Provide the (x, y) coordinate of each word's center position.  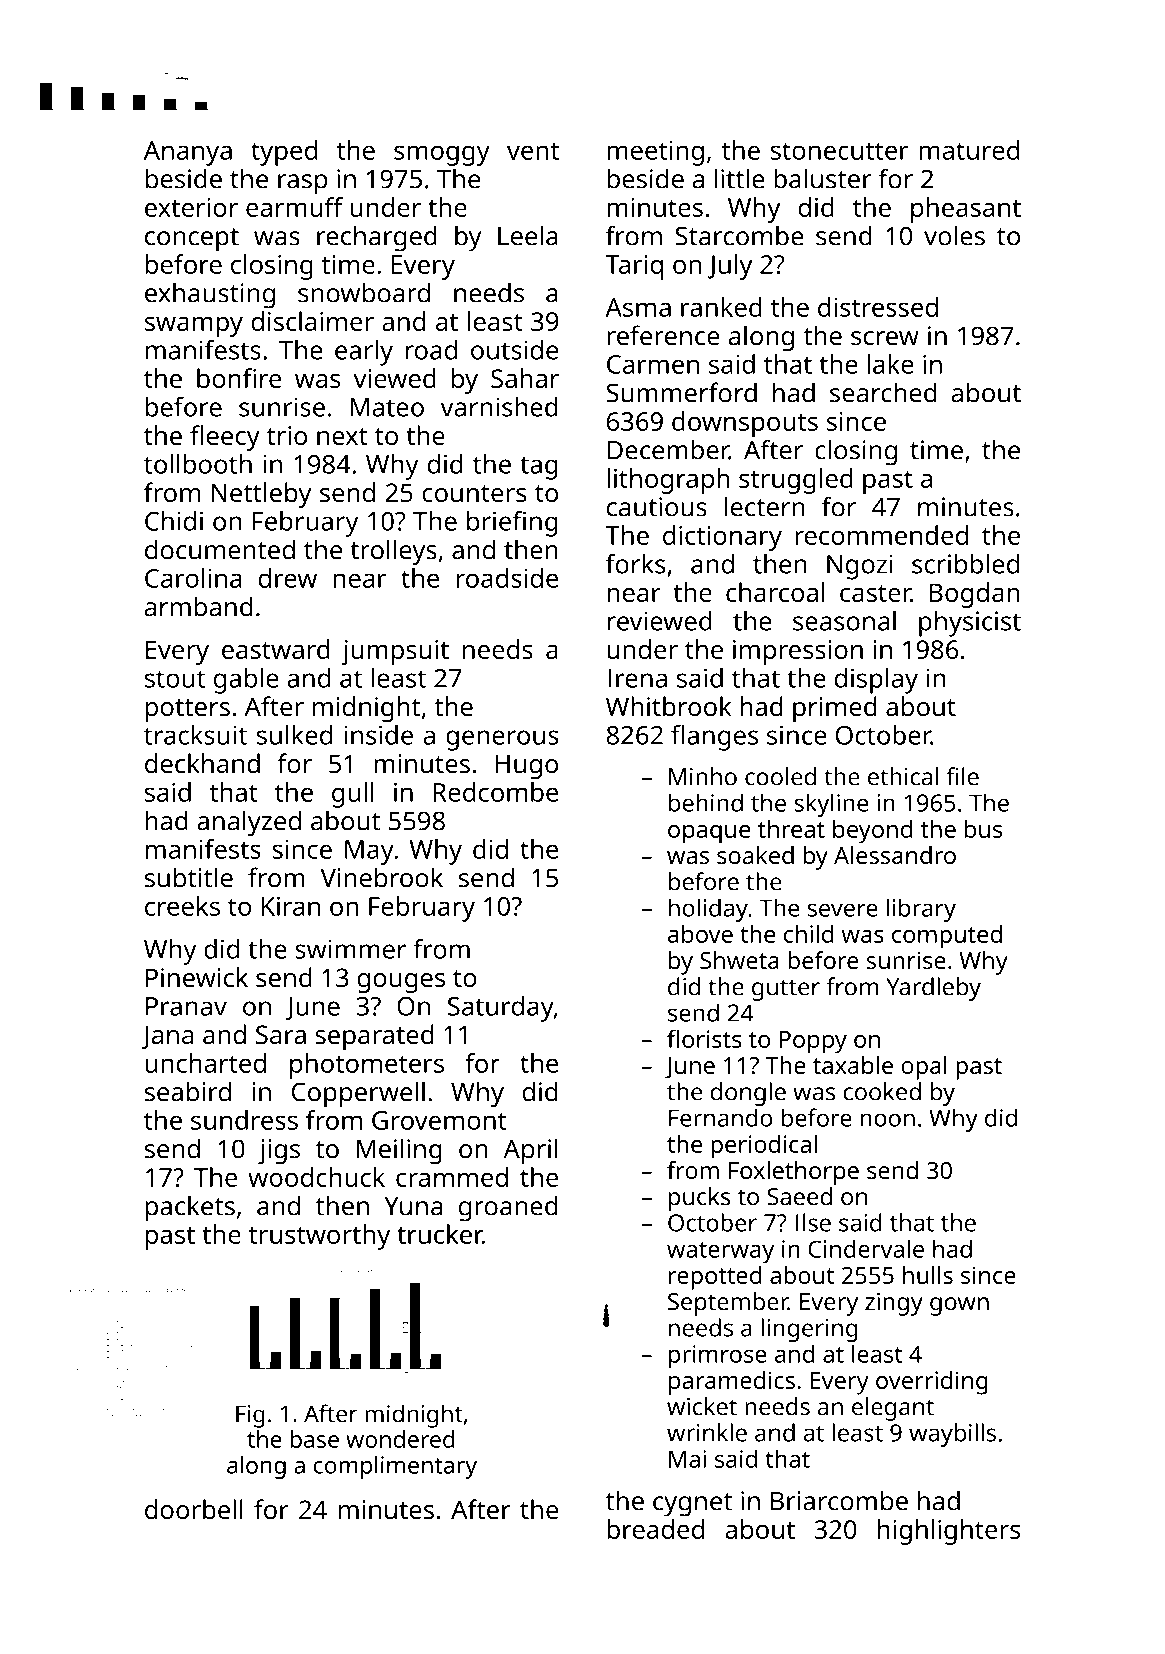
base (314, 1439)
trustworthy (319, 1237)
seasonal (844, 621)
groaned (508, 1208)
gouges (401, 983)
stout (175, 679)
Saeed (799, 1196)
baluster (822, 178)
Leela (528, 235)
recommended (881, 535)
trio (287, 435)
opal (924, 1068)
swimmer (350, 949)
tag (539, 468)
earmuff (294, 207)
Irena (637, 678)
